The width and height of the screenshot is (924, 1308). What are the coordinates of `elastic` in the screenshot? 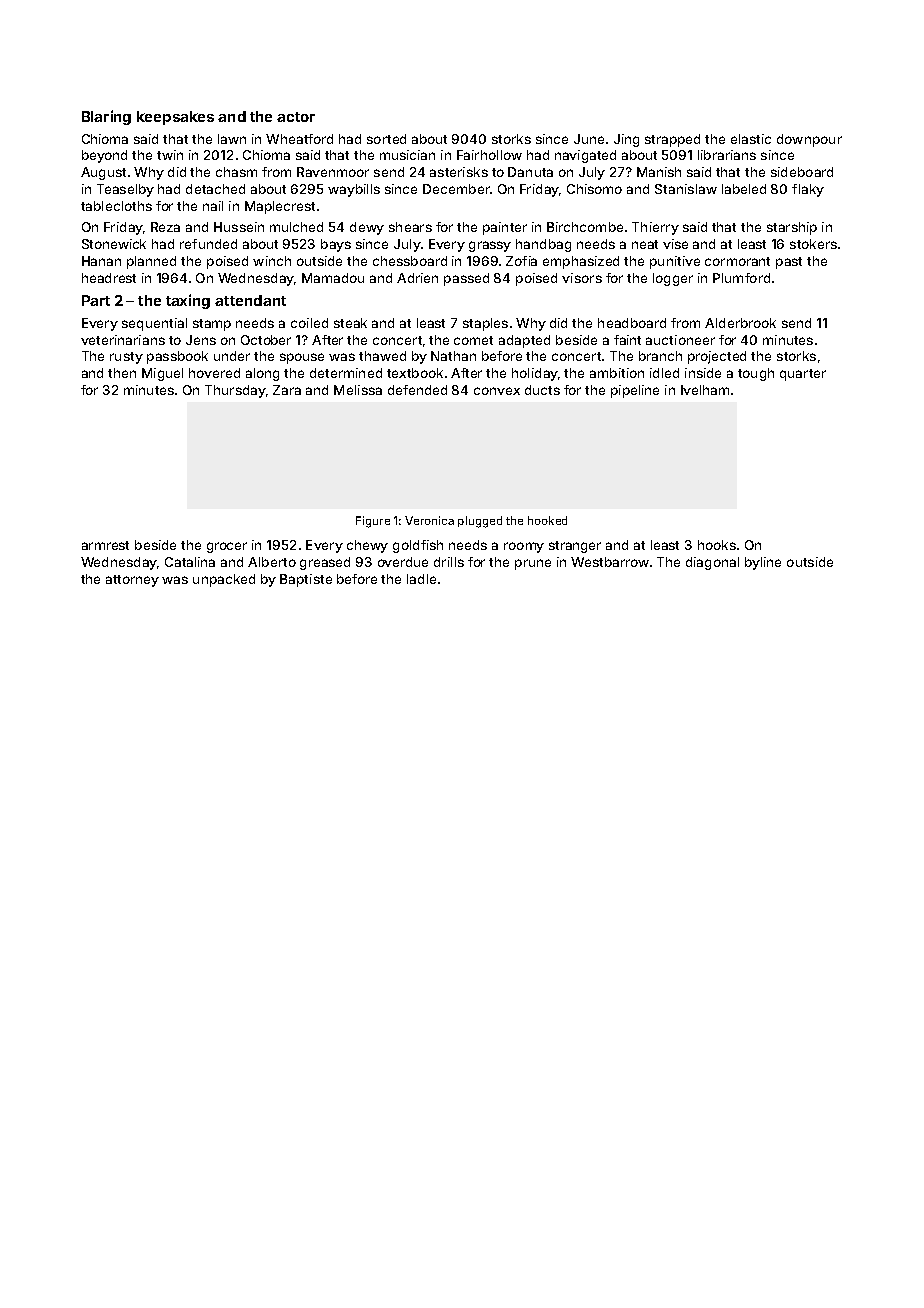 It's located at (751, 139).
